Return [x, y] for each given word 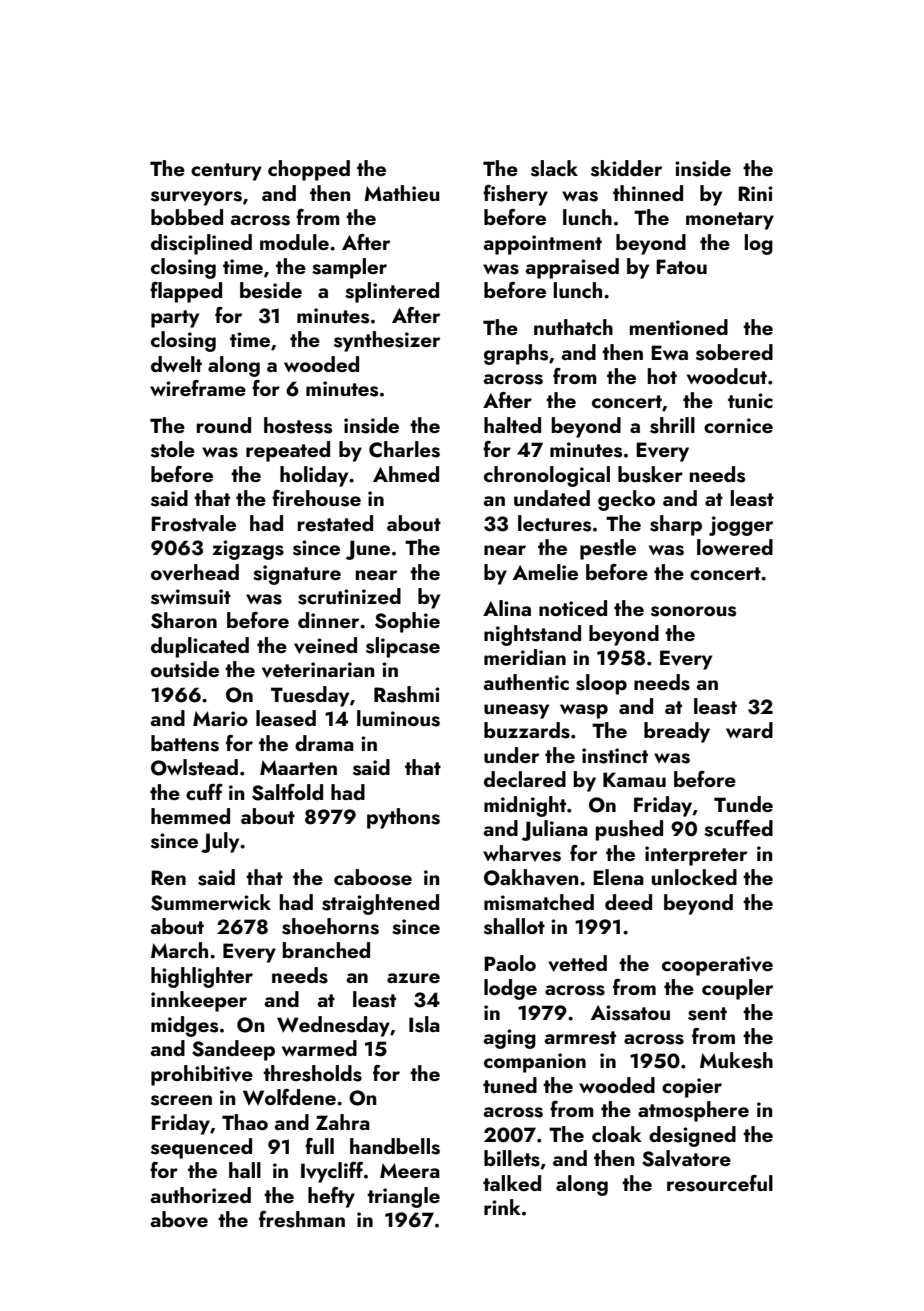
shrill [672, 425]
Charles [404, 449]
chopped [309, 170]
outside [185, 669]
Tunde [743, 804]
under [511, 755]
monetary [730, 221]
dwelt [176, 364]
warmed [319, 1048]
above [179, 1219]
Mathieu [402, 193]
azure [413, 978]
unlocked [694, 877]
